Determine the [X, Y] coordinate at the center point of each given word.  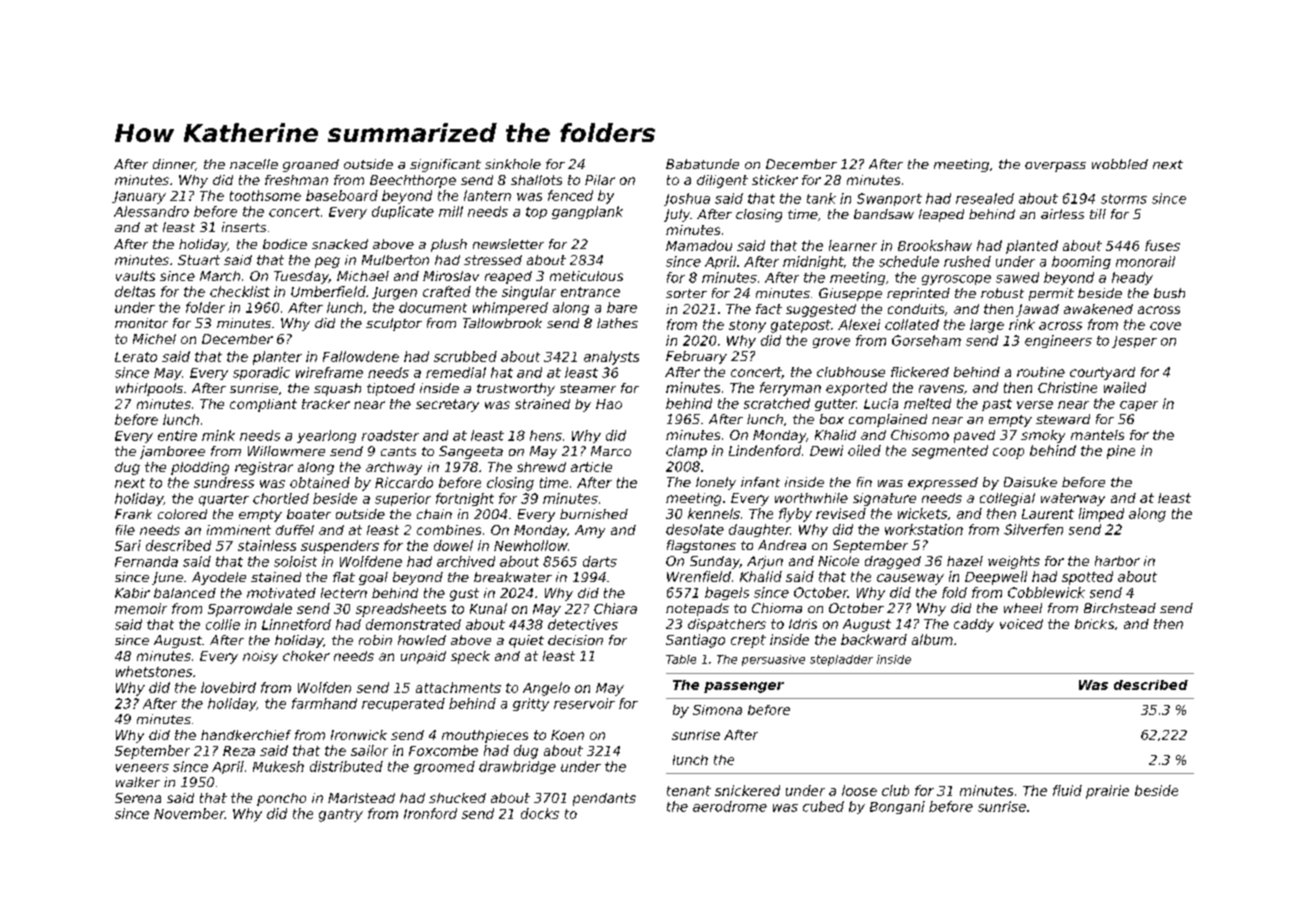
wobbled [1120, 164]
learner [853, 245]
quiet [526, 641]
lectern [344, 593]
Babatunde [702, 164]
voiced [1021, 624]
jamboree [172, 452]
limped [1101, 515]
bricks [1094, 624]
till [1098, 214]
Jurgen [394, 293]
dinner [174, 164]
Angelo [546, 689]
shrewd [541, 467]
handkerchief [246, 735]
